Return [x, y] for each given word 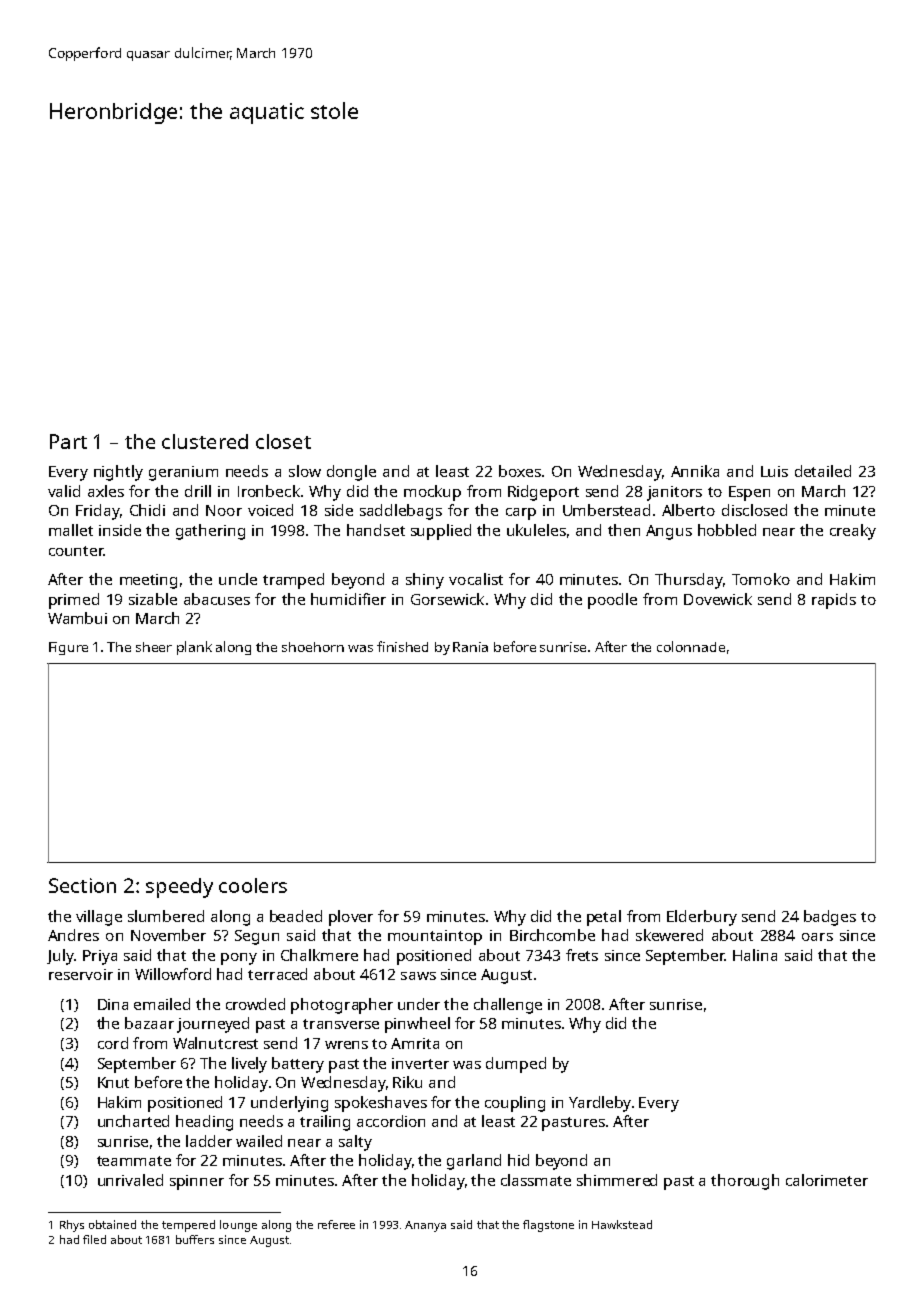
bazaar [149, 1023]
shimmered [617, 1180]
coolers [253, 885]
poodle [612, 601]
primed [74, 601]
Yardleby [600, 1104]
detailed [823, 471]
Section [82, 885]
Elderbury [702, 918]
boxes [520, 471]
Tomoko [761, 579]
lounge [238, 1226]
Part [68, 441]
